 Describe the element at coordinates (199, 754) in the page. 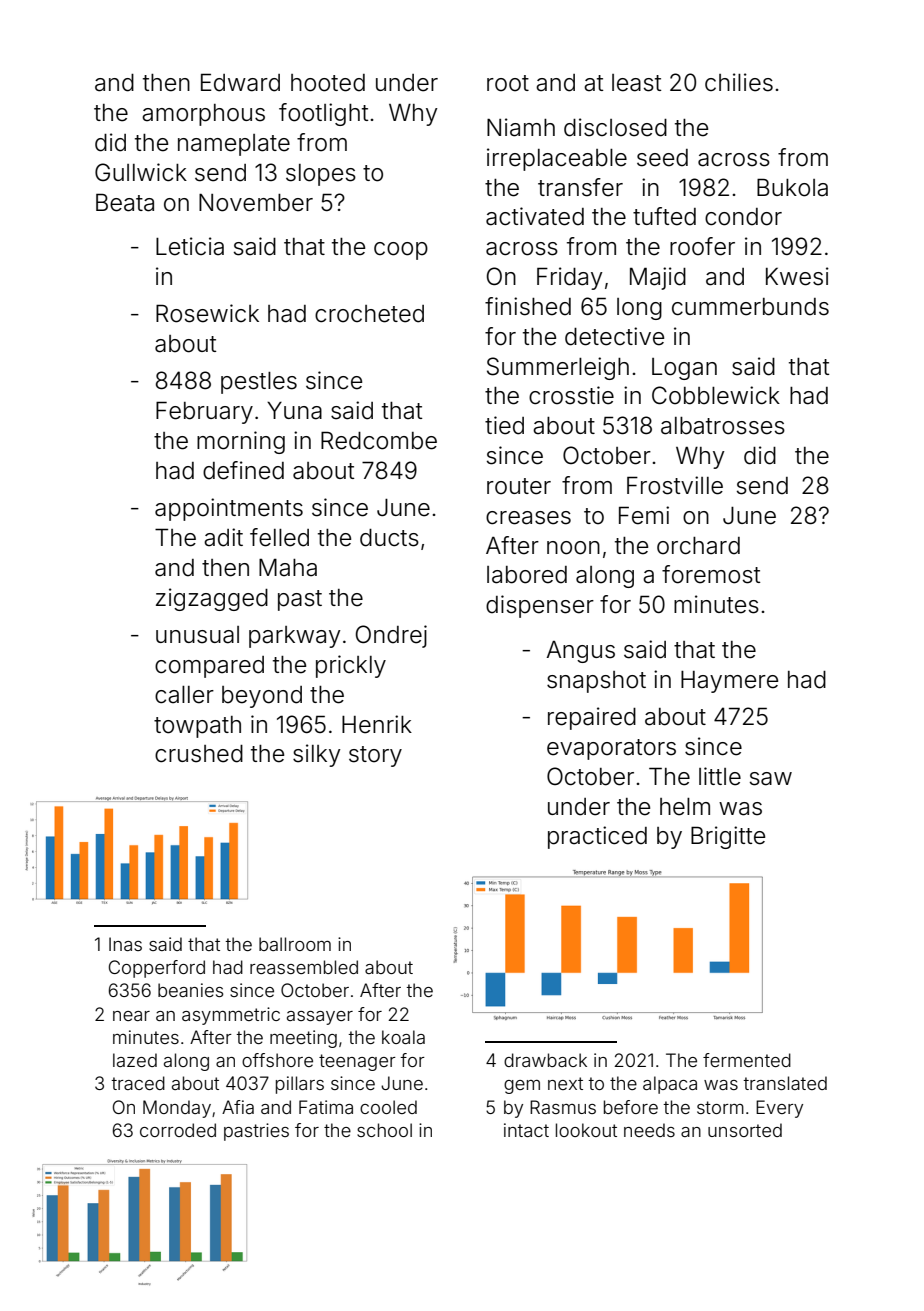

I see `crushed` at that location.
